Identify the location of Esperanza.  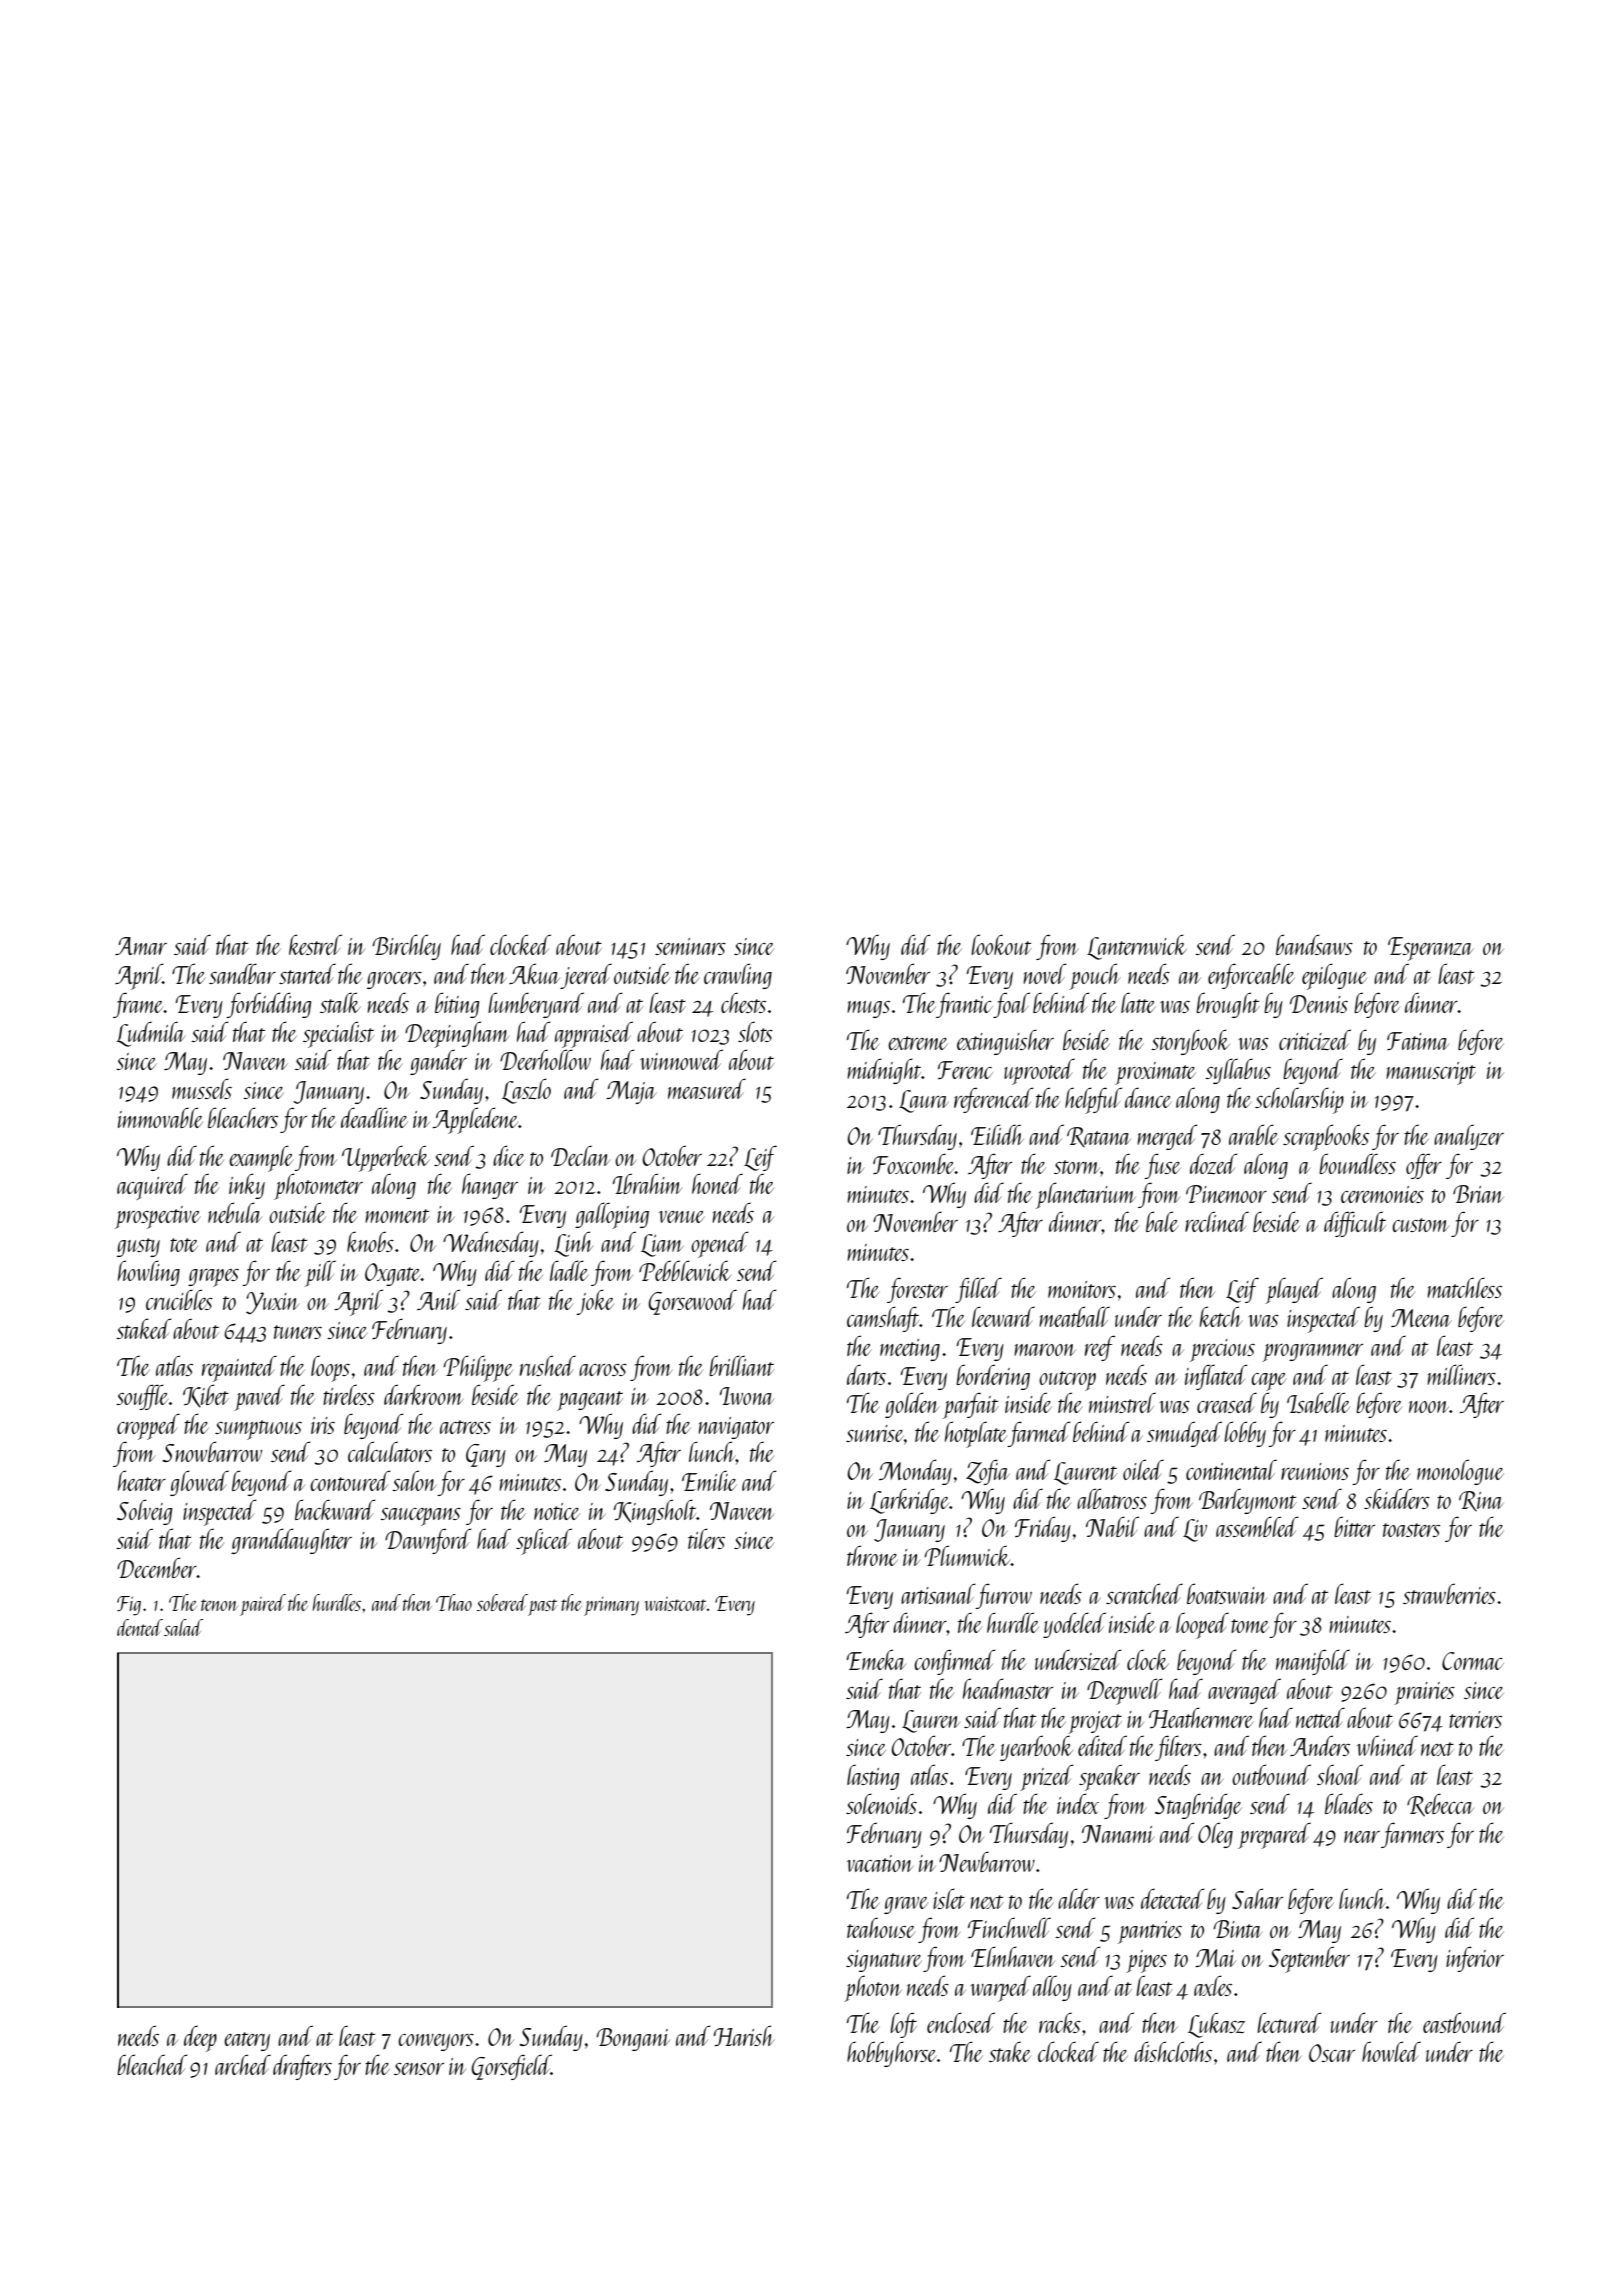
(1430, 949).
